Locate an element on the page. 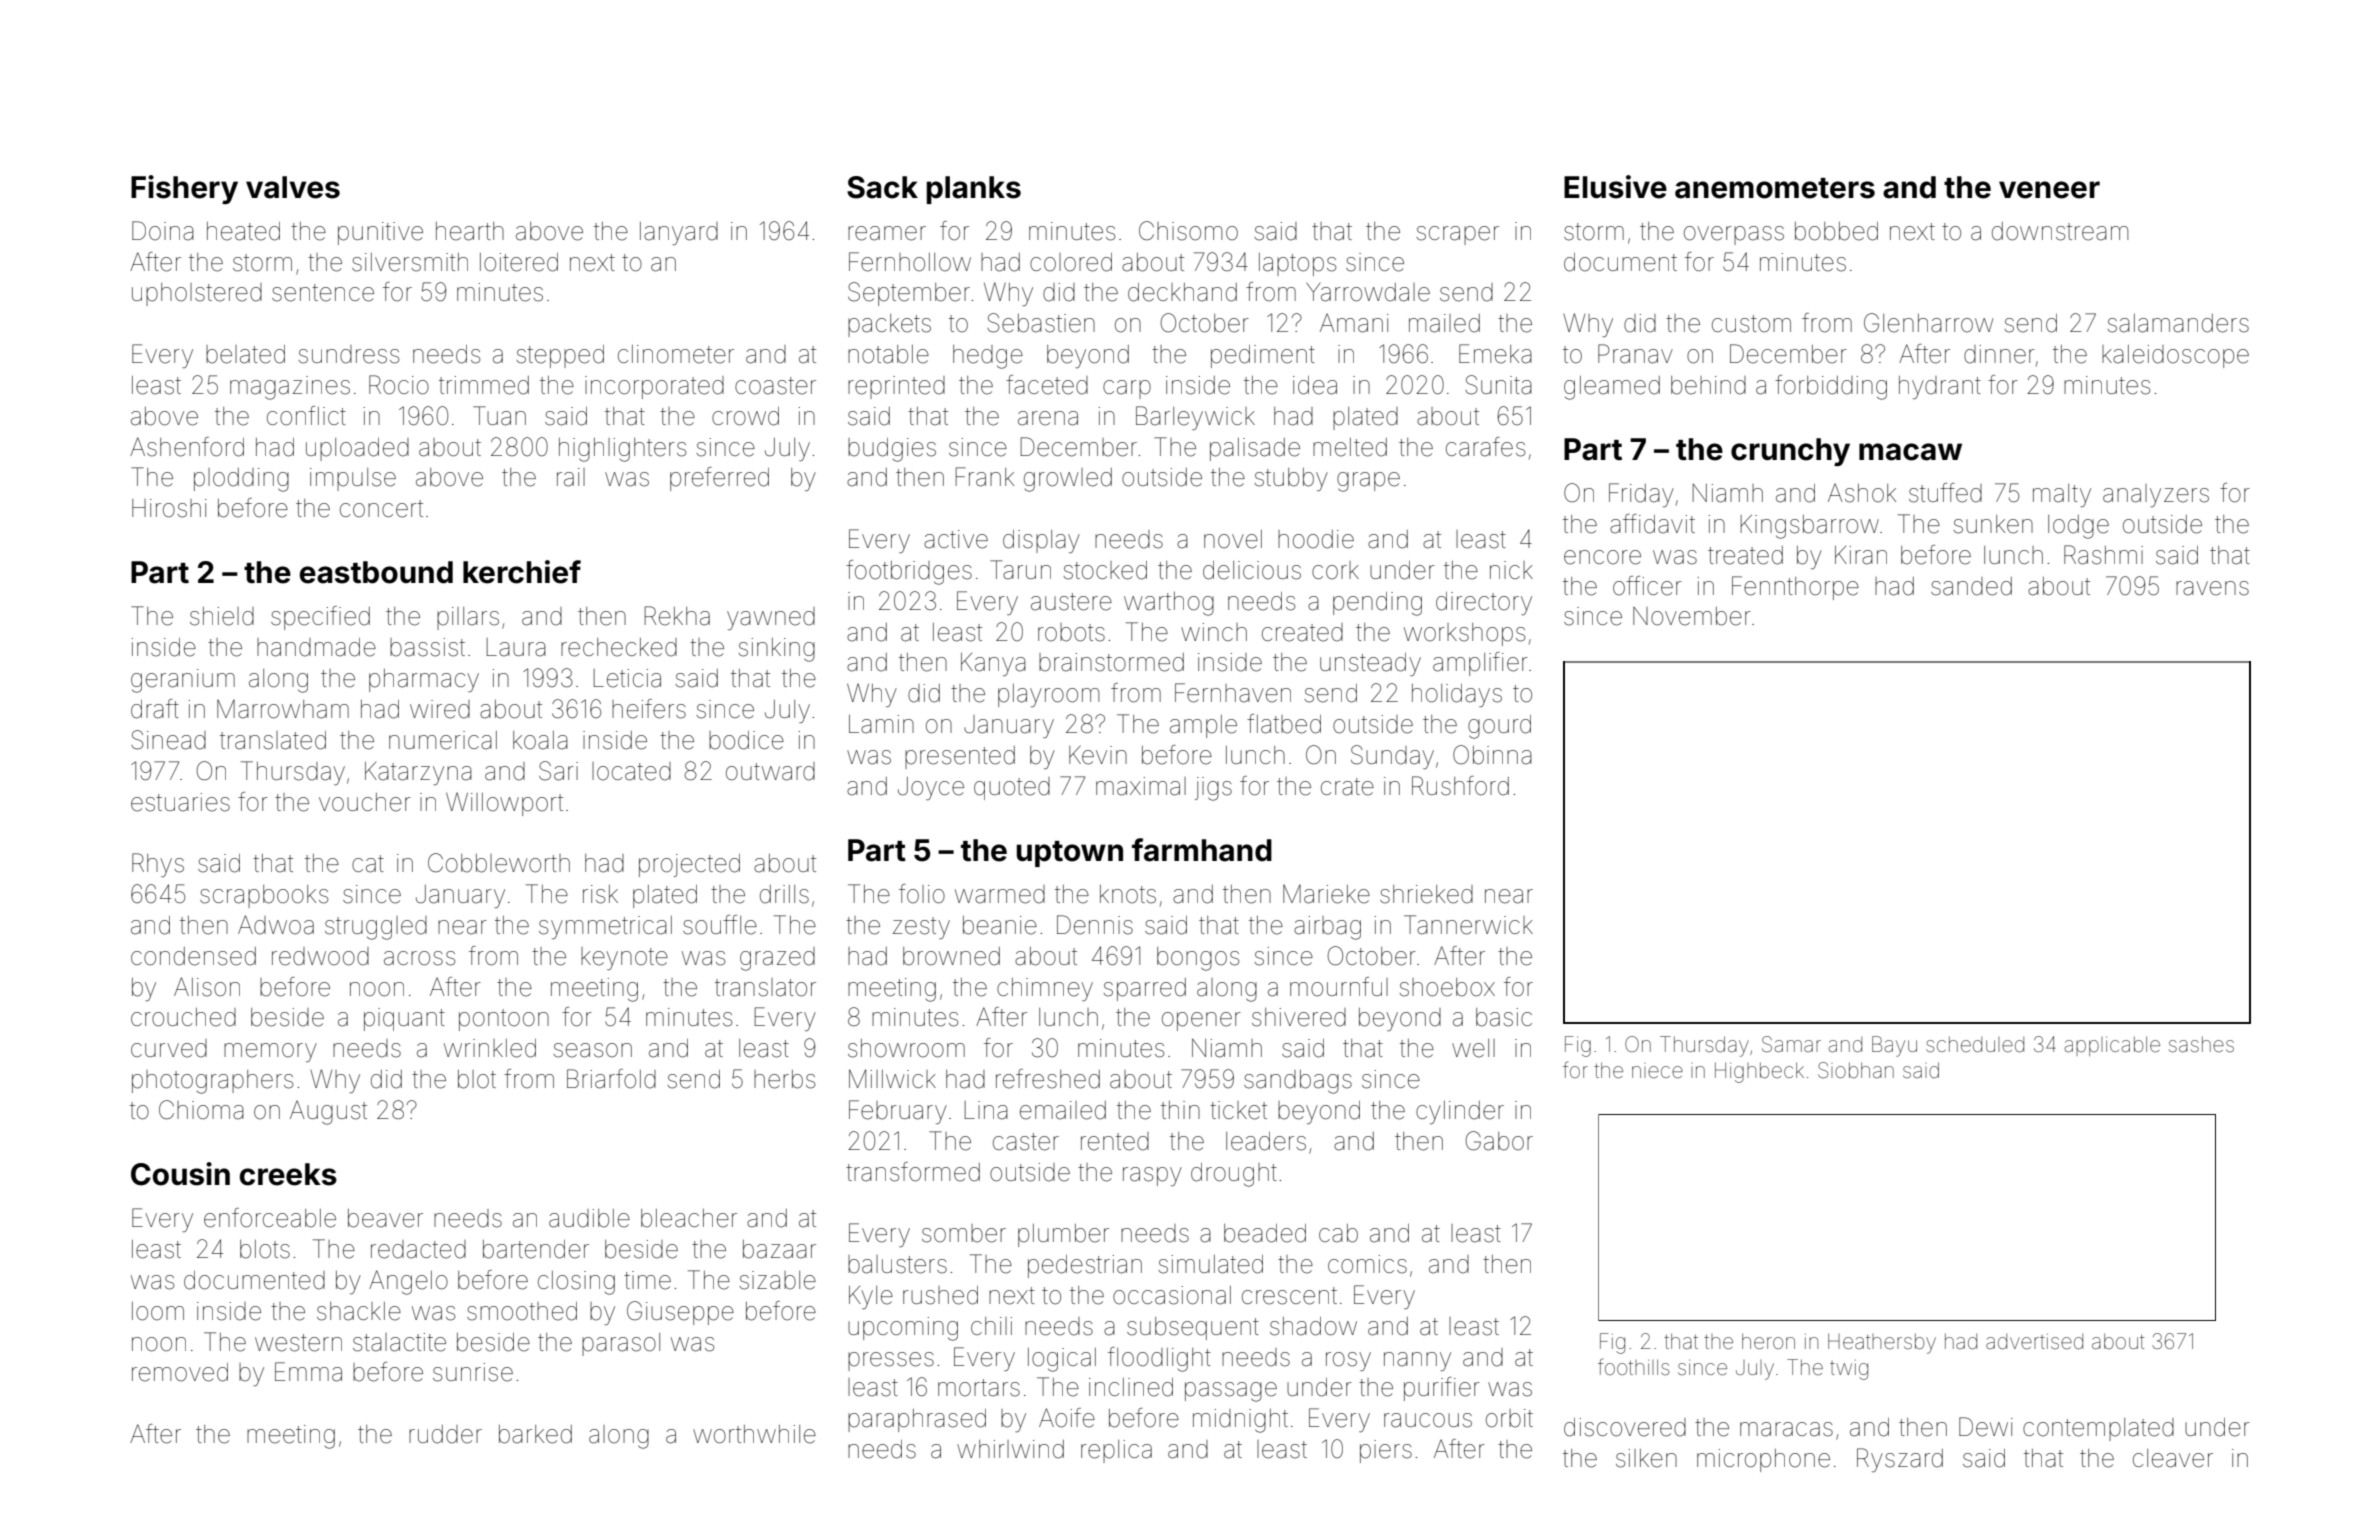 This image has width=2380, height=1540. Kingsbarrow is located at coordinates (1810, 527).
